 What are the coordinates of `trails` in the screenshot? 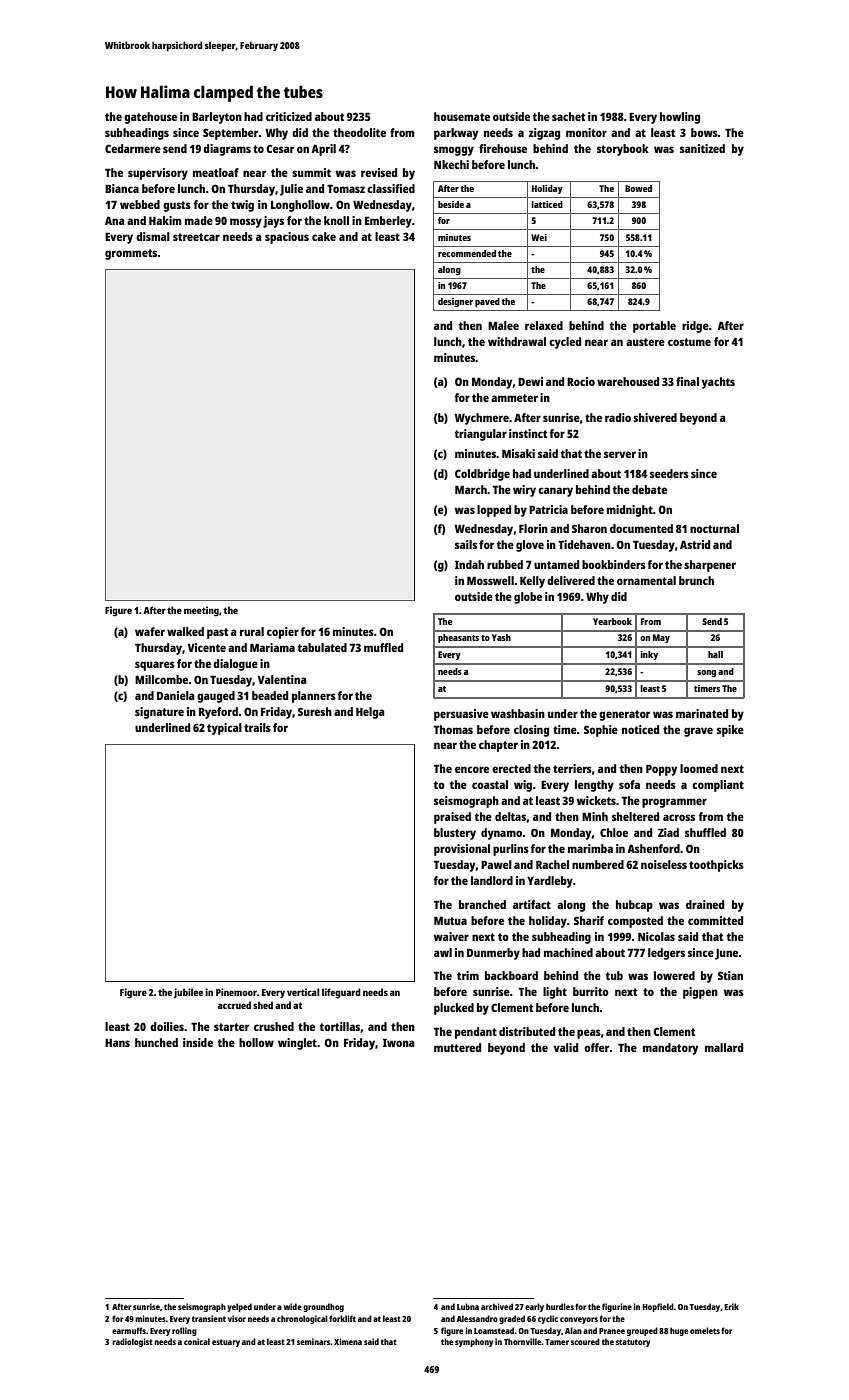 It's located at (257, 727).
